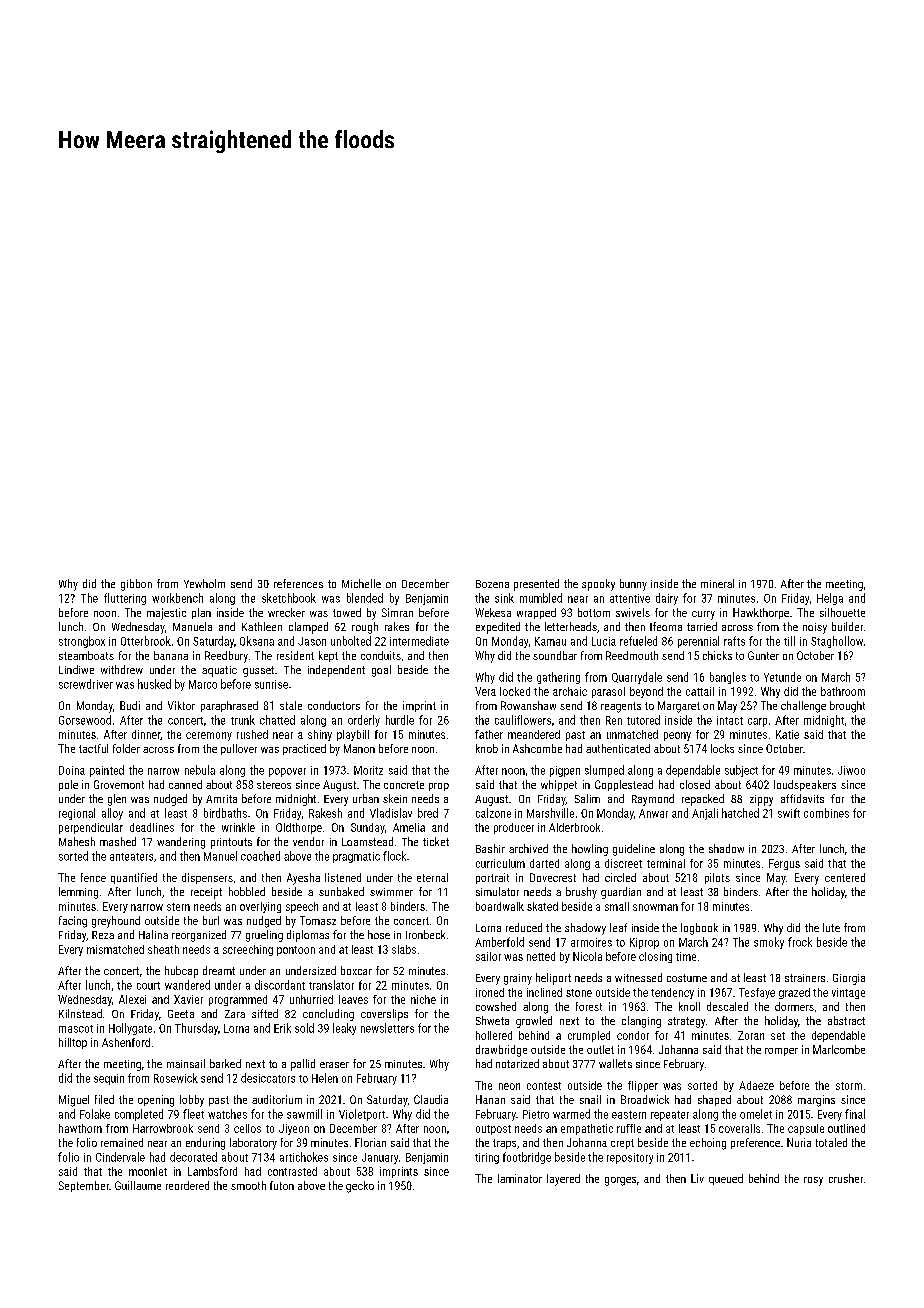 This screenshot has width=924, height=1308. I want to click on husked, so click(154, 684).
